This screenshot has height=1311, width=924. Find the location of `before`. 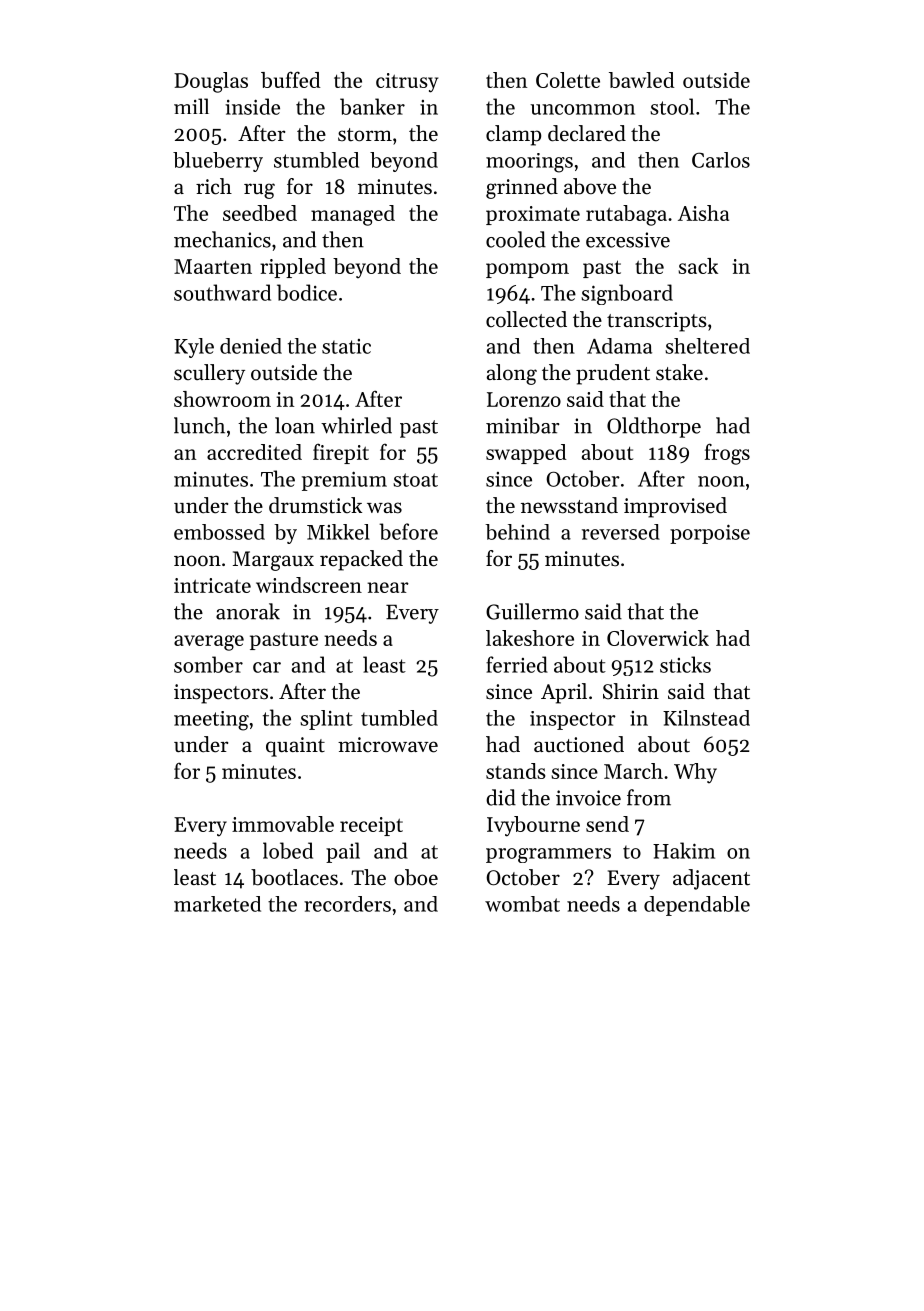

before is located at coordinates (408, 531).
